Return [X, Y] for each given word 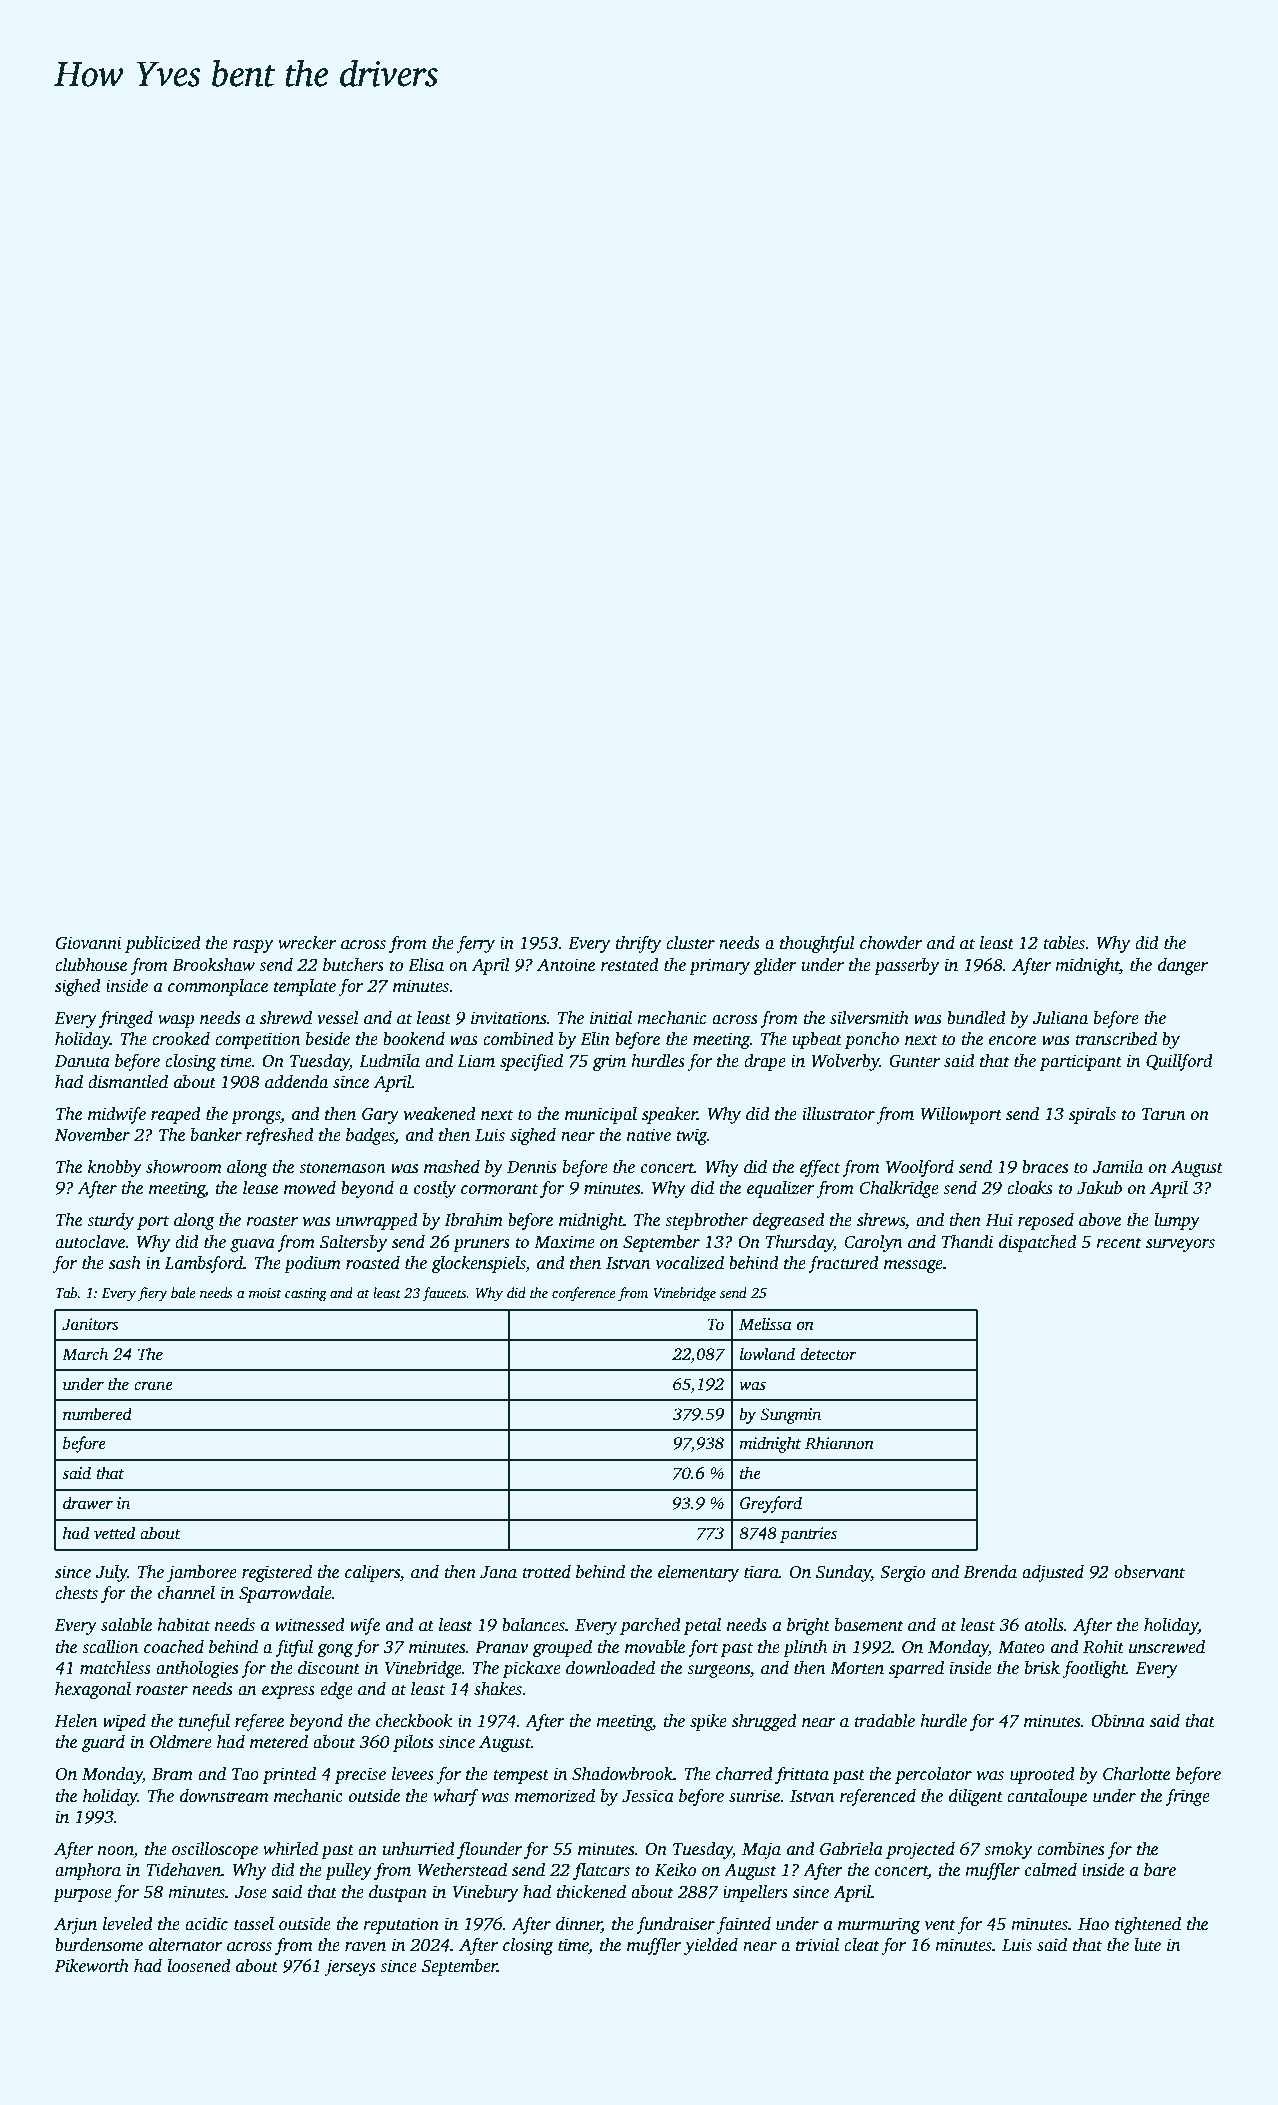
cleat [862, 1945]
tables [1064, 943]
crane [153, 1386]
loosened [199, 1966]
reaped [176, 1115]
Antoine [566, 965]
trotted [546, 1572]
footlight [1095, 1669]
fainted [744, 1925]
